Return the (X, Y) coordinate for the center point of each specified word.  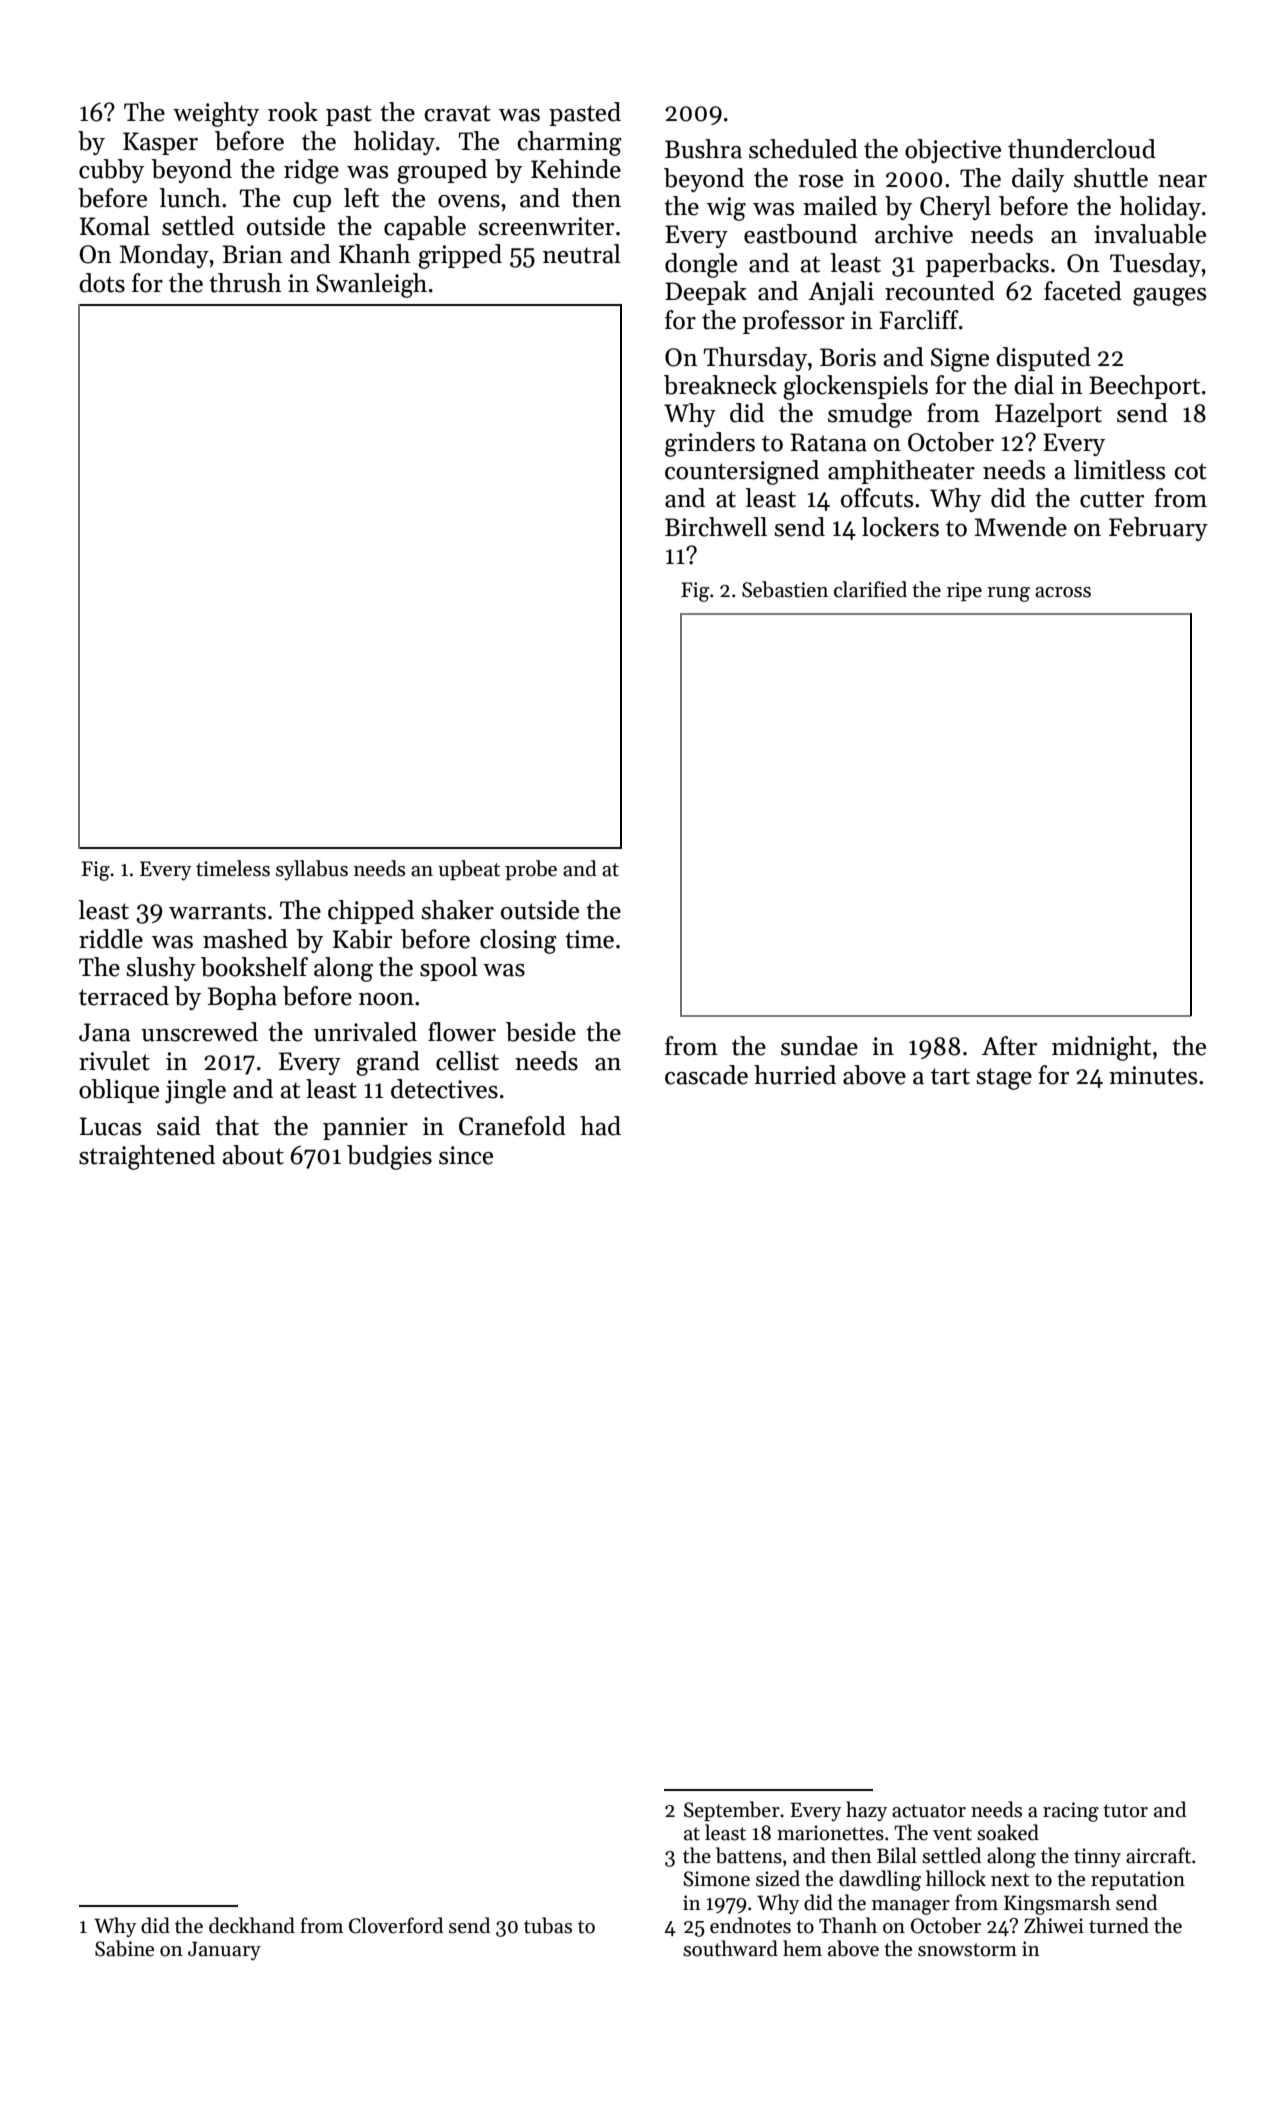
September (732, 1811)
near (1182, 181)
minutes (1153, 1075)
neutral (582, 254)
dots (102, 283)
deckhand (252, 1925)
